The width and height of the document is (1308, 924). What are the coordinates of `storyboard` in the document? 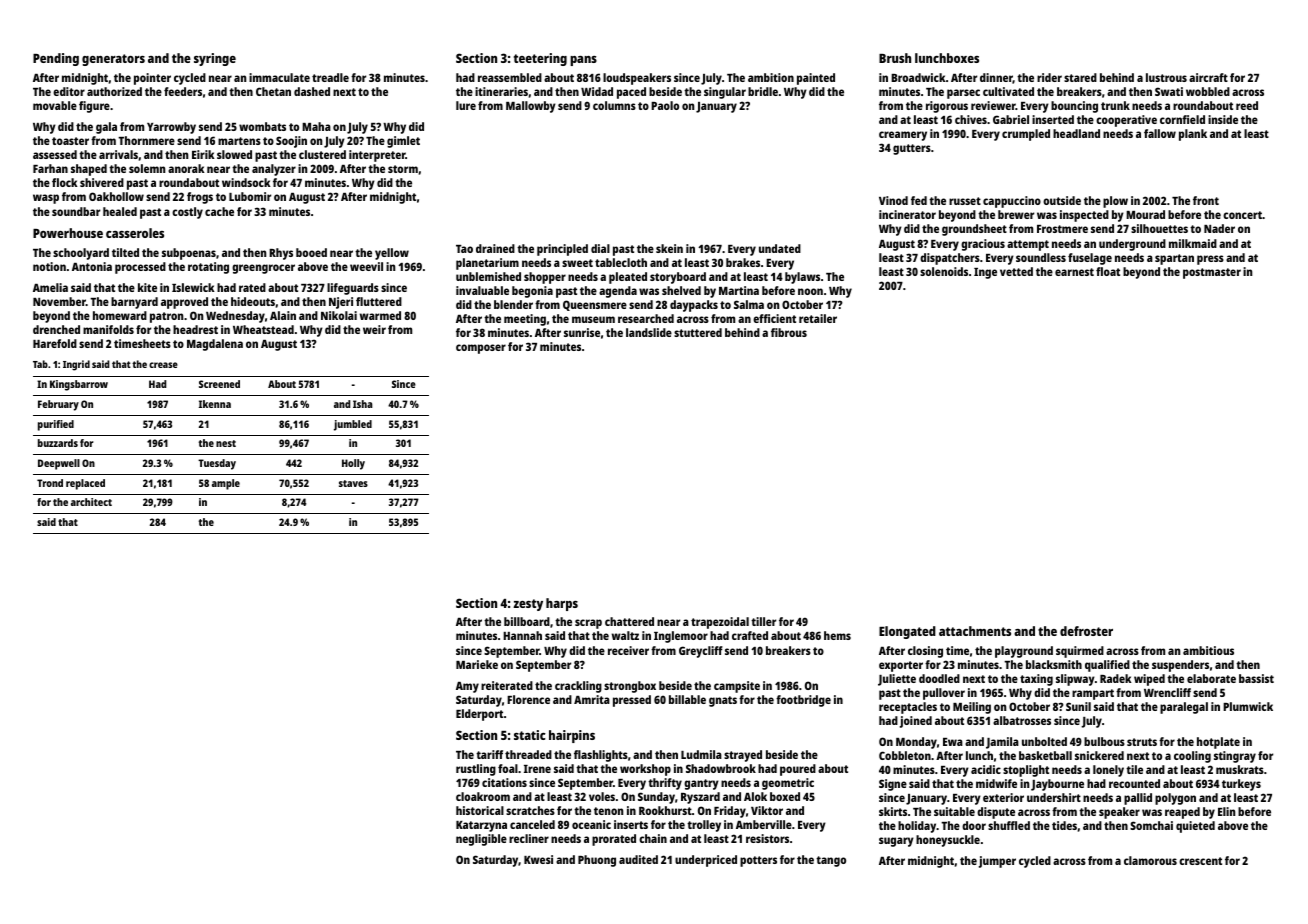 It's located at (678, 278).
